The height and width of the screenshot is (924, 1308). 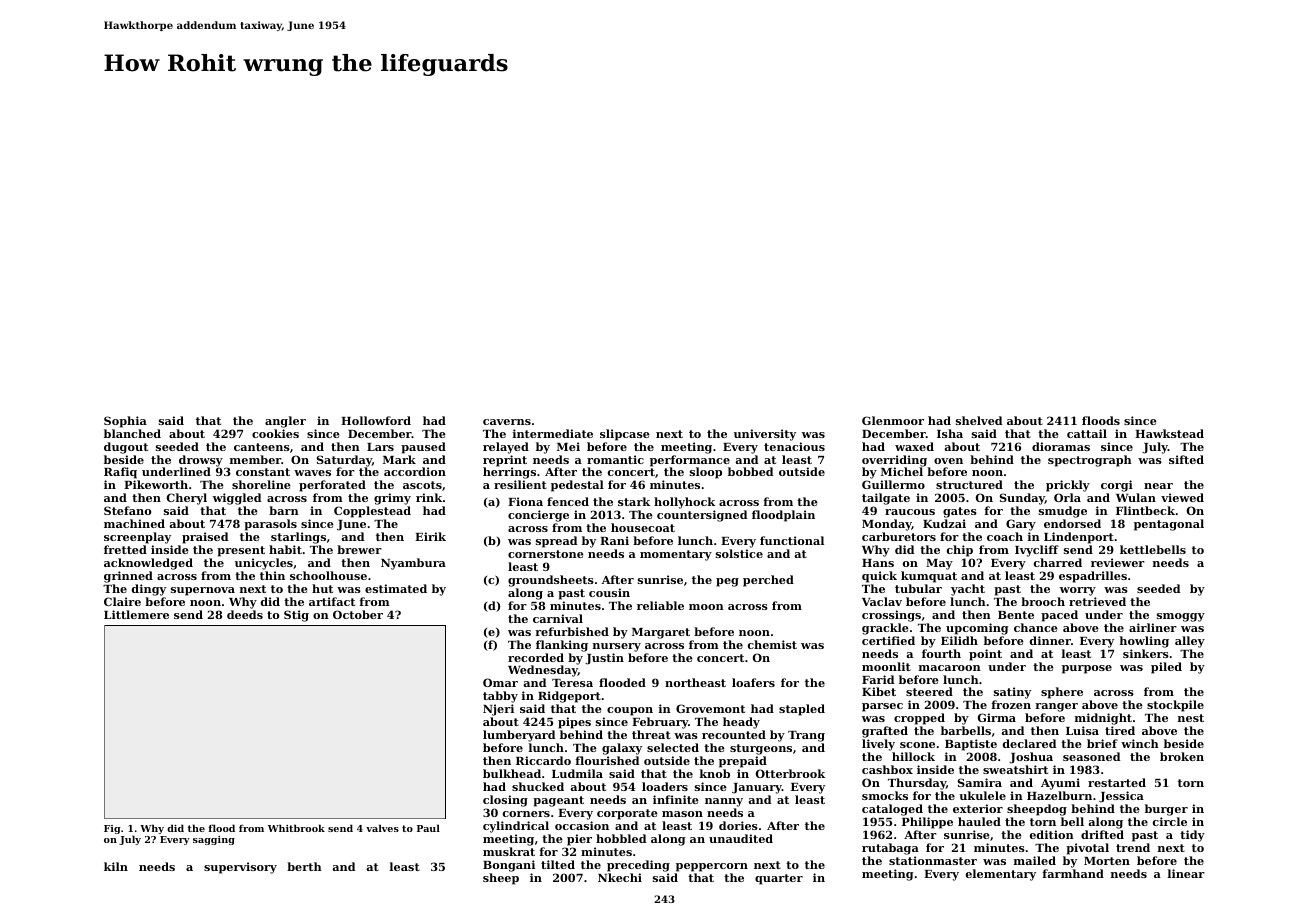 I want to click on dugout, so click(x=126, y=448).
